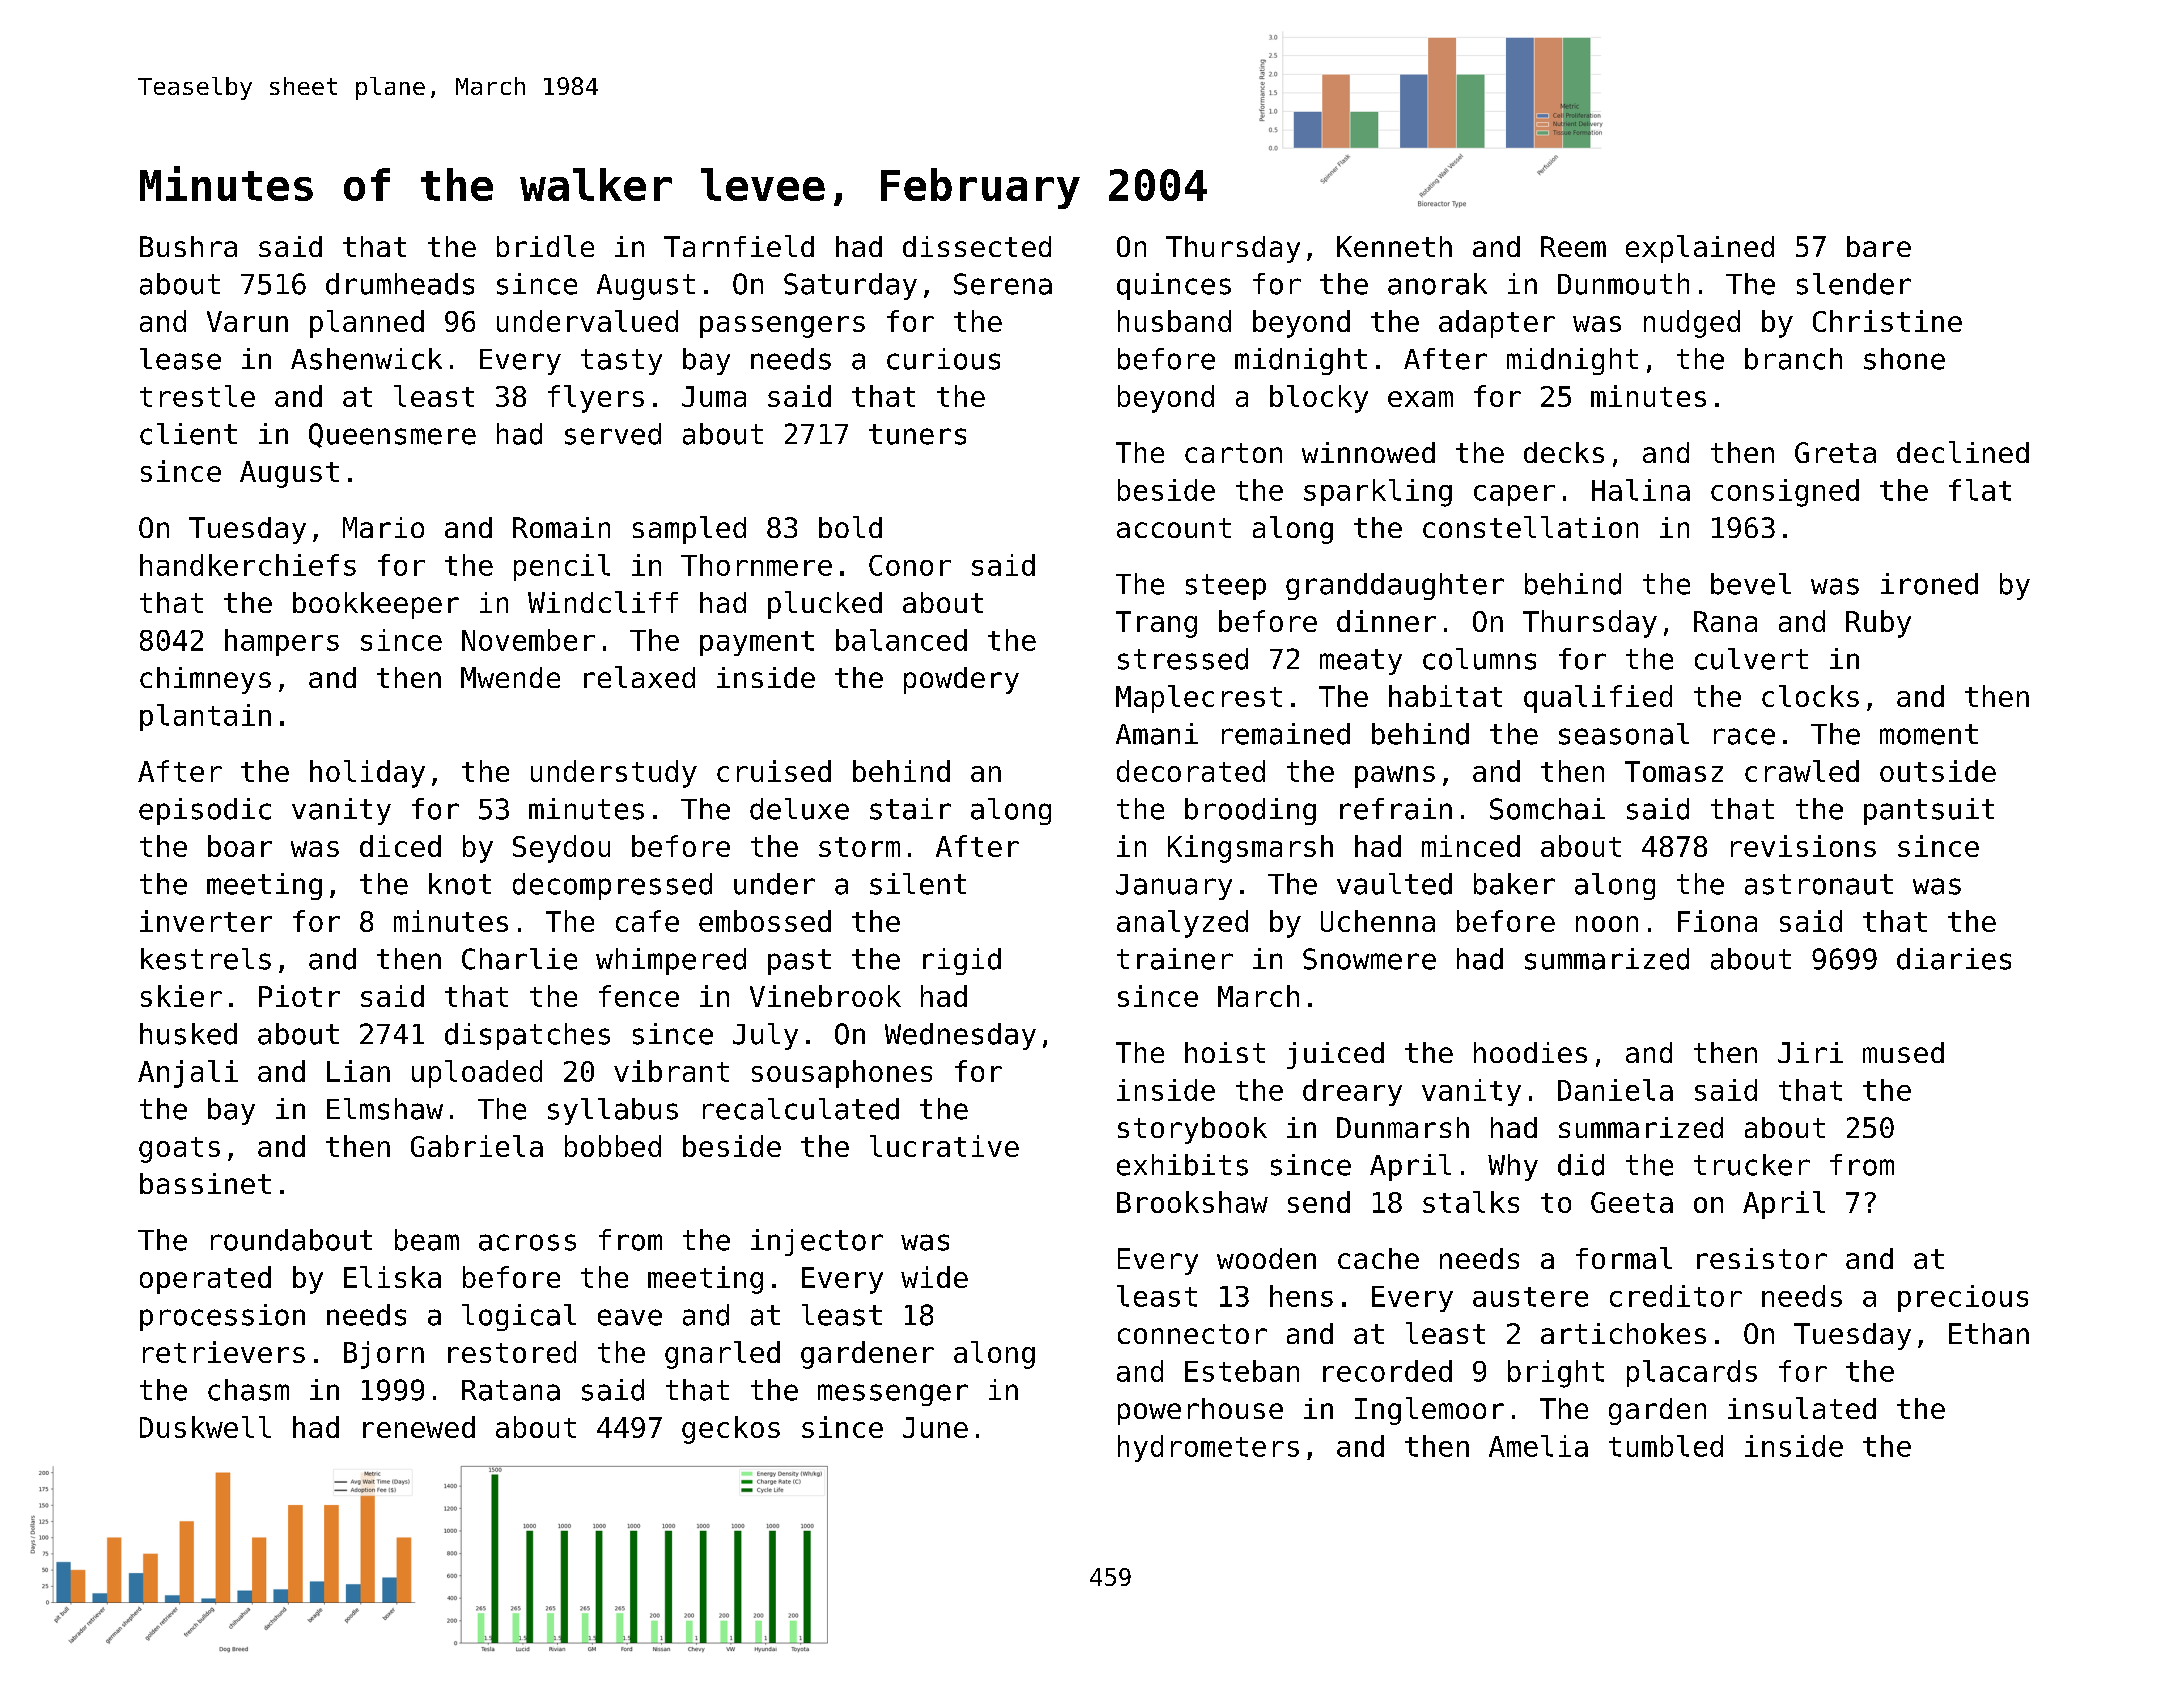 This page has width=2178, height=1683. Describe the element at coordinates (1395, 777) in the page. I see `pawns` at that location.
